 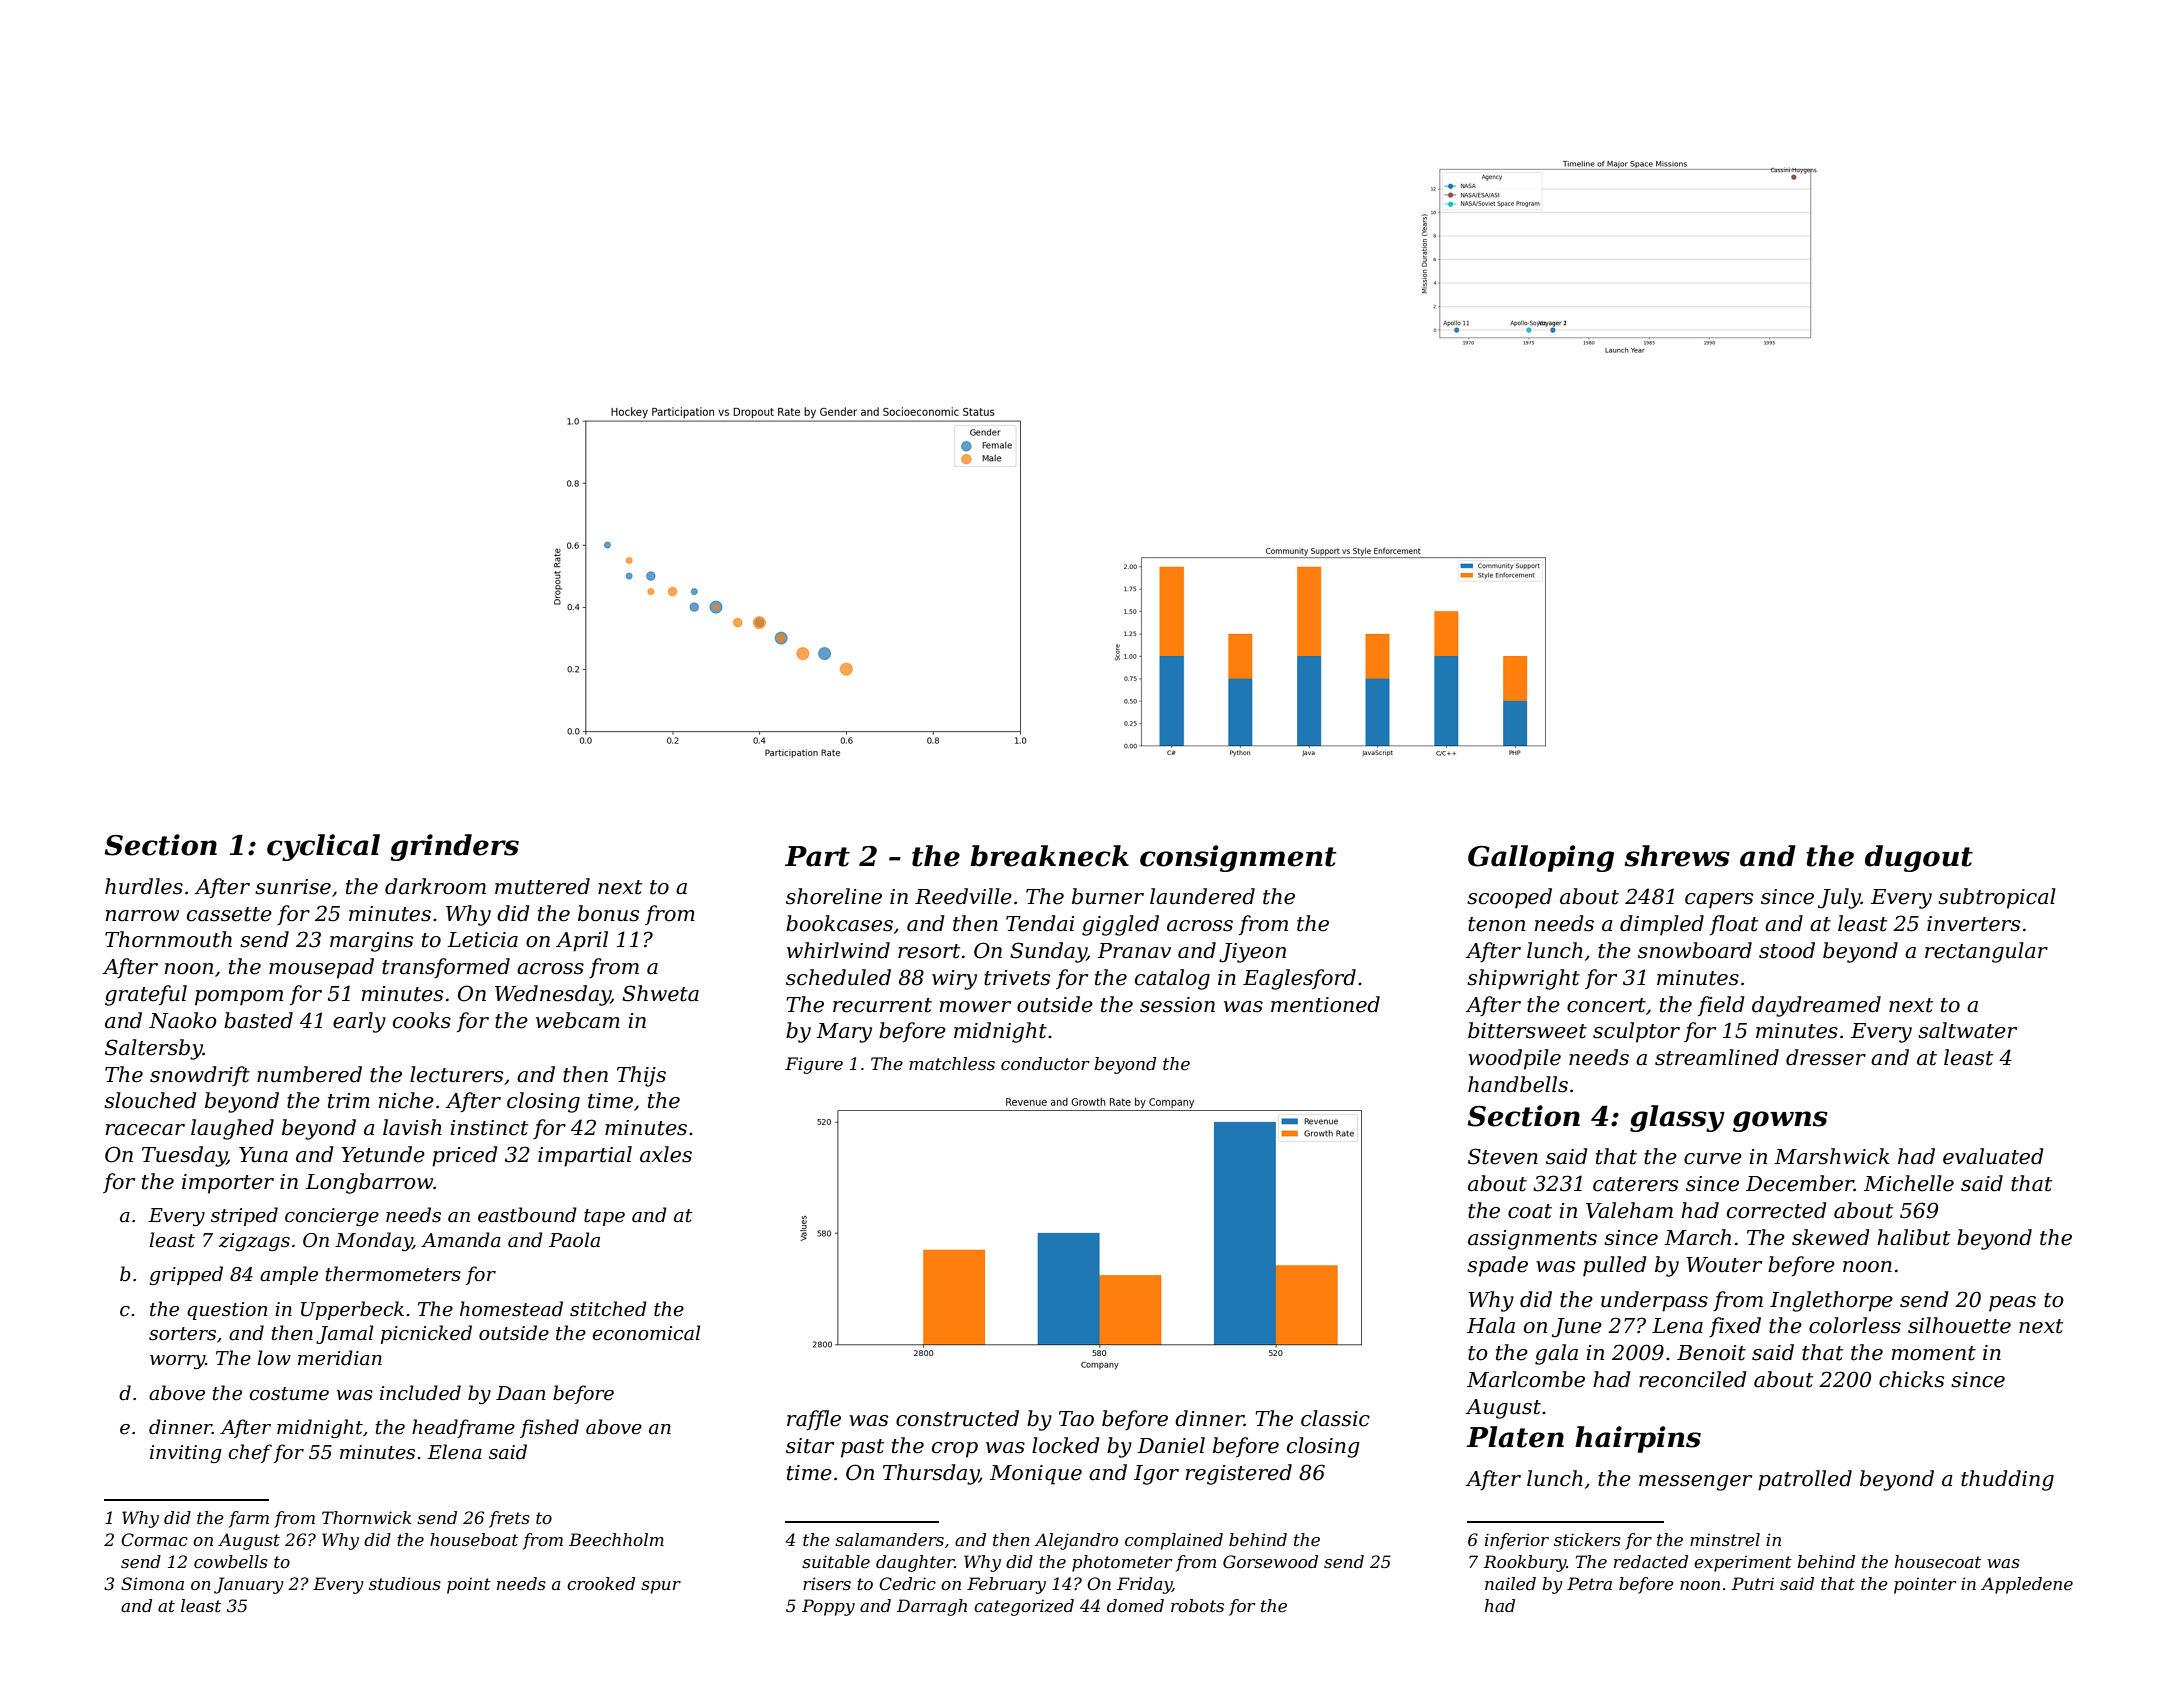 What do you see at coordinates (1238, 858) in the document?
I see `consignment` at bounding box center [1238, 858].
